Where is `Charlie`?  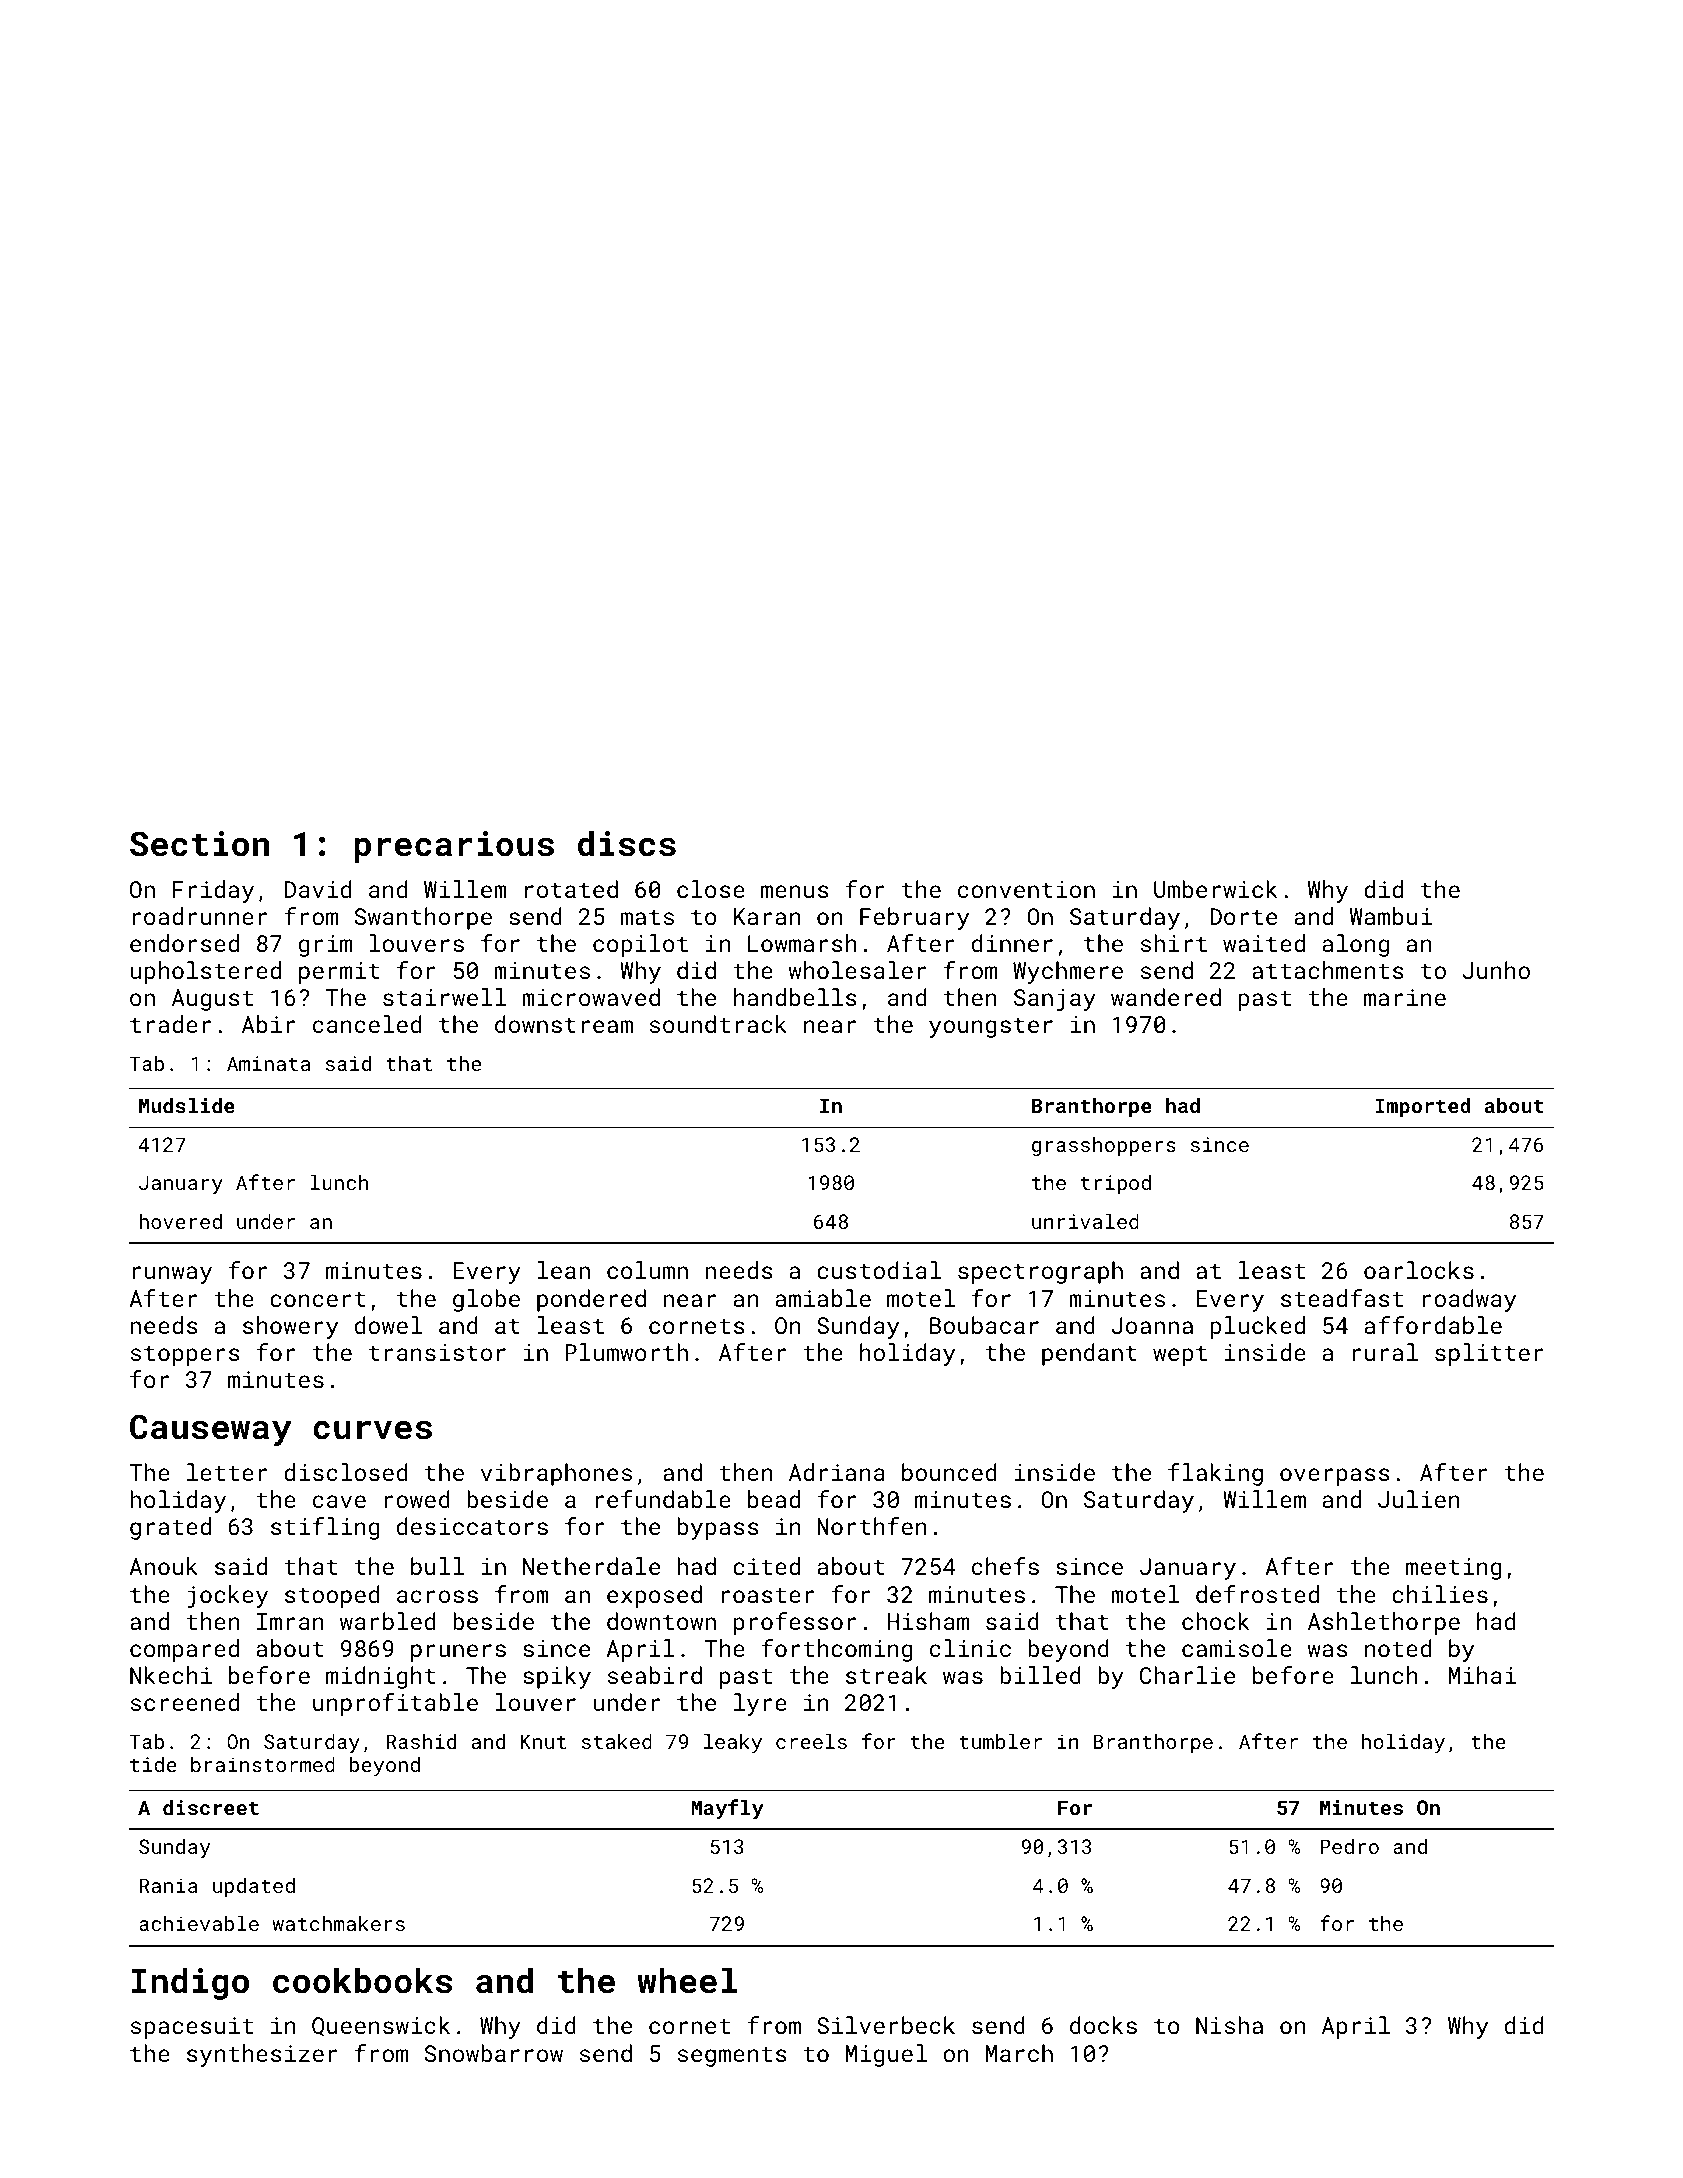 Charlie is located at coordinates (1187, 1675).
